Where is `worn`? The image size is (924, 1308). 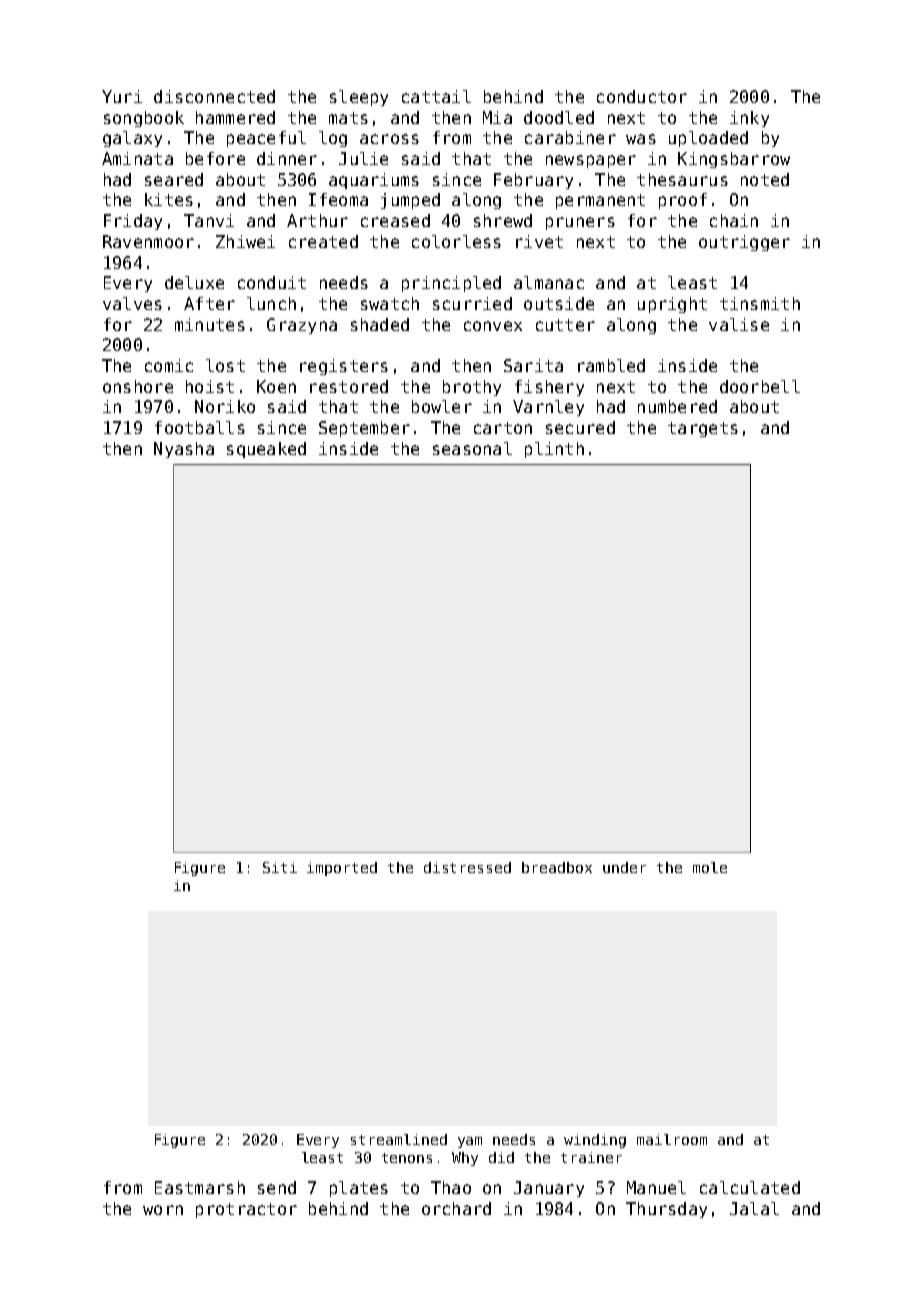
worn is located at coordinates (163, 1210).
